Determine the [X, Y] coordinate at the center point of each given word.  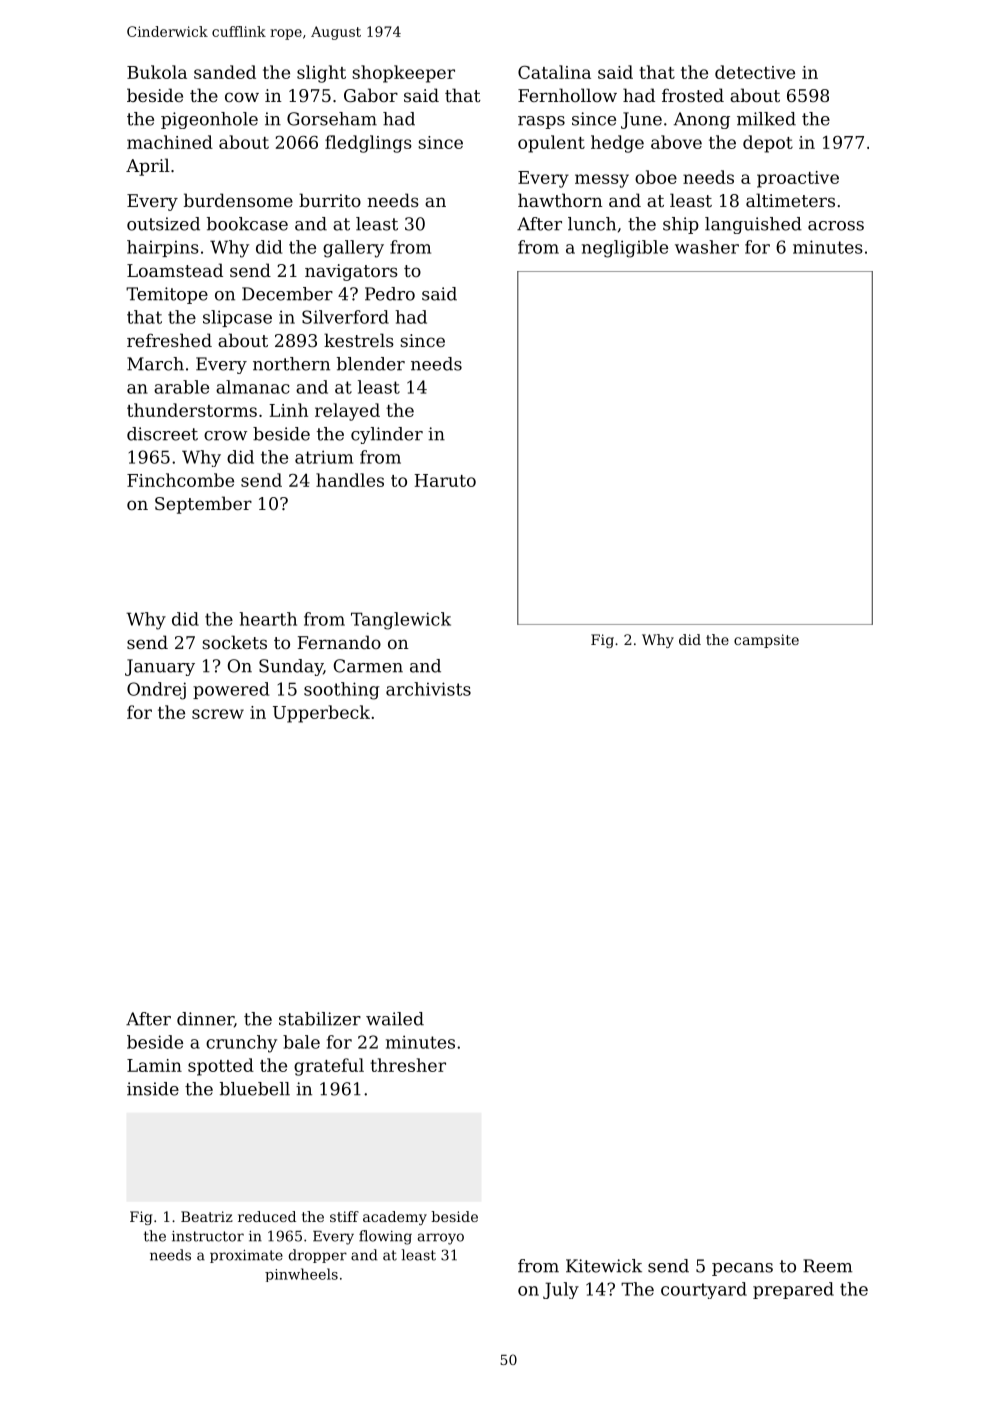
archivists [428, 689]
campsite [766, 641]
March [155, 364]
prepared [793, 1290]
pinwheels [301, 1275]
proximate [246, 1256]
